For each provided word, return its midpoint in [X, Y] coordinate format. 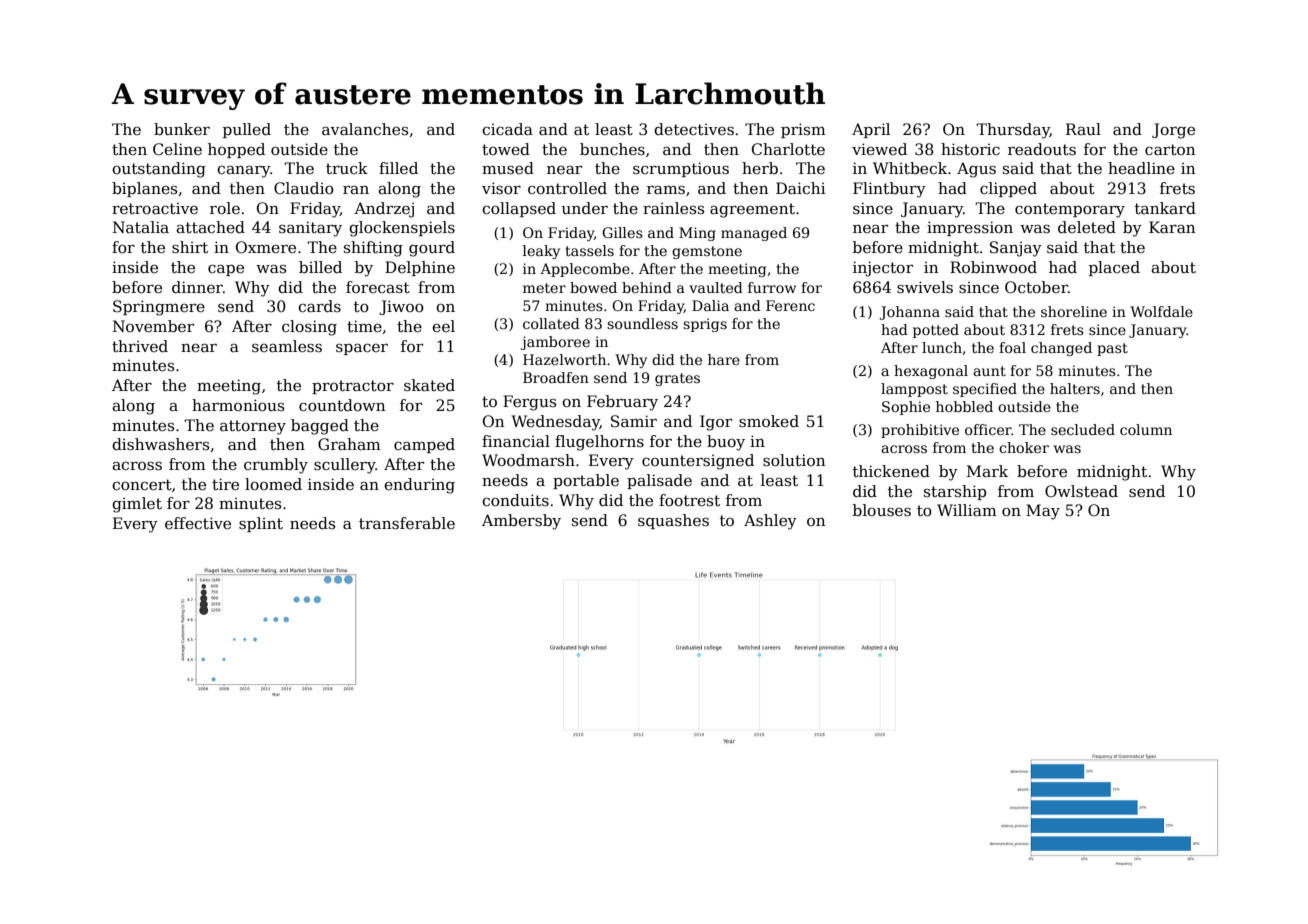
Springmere [159, 308]
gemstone [707, 252]
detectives [694, 129]
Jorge [1173, 131]
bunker [182, 129]
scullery [344, 466]
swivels [925, 287]
